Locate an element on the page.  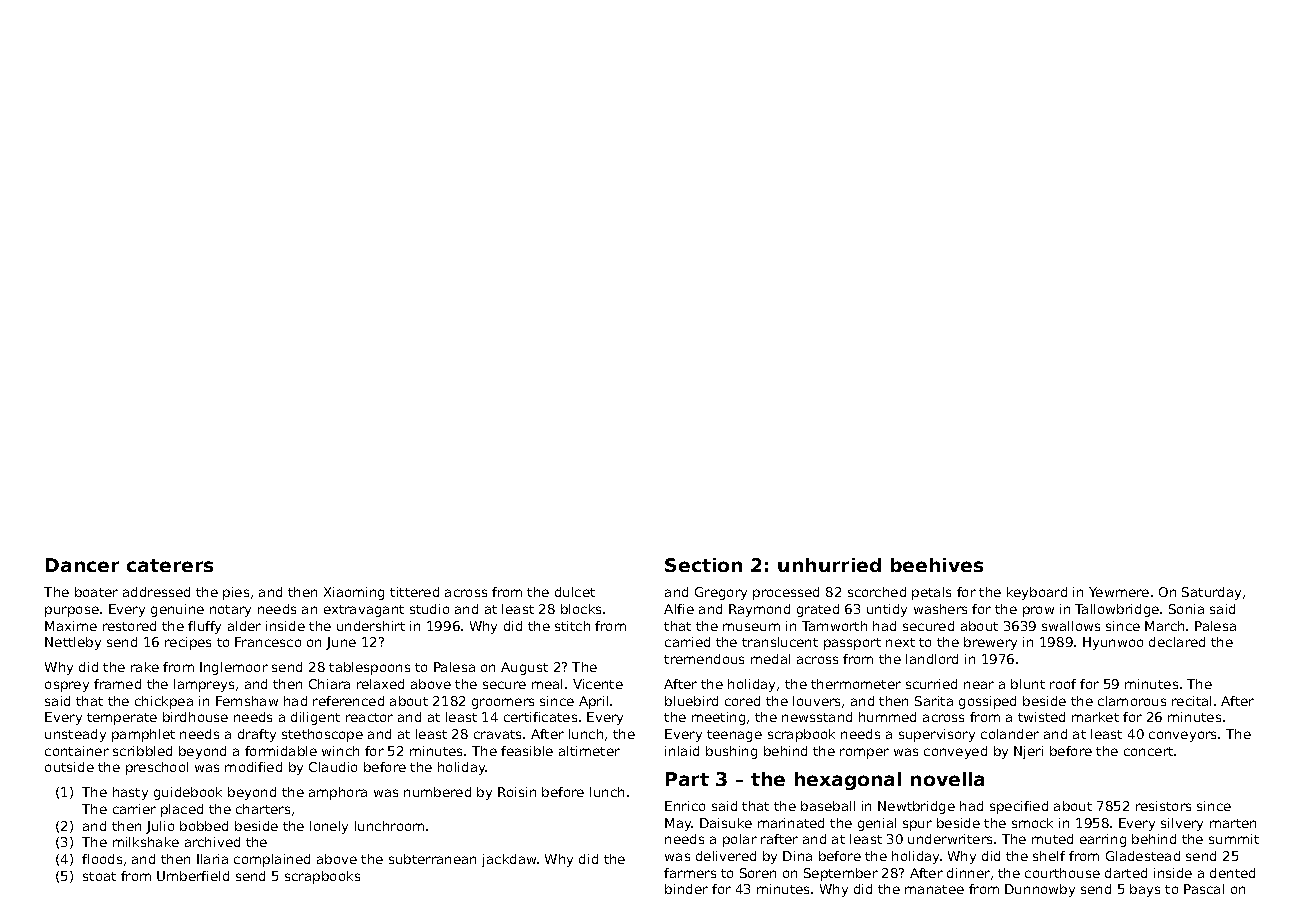
Section is located at coordinates (703, 565).
